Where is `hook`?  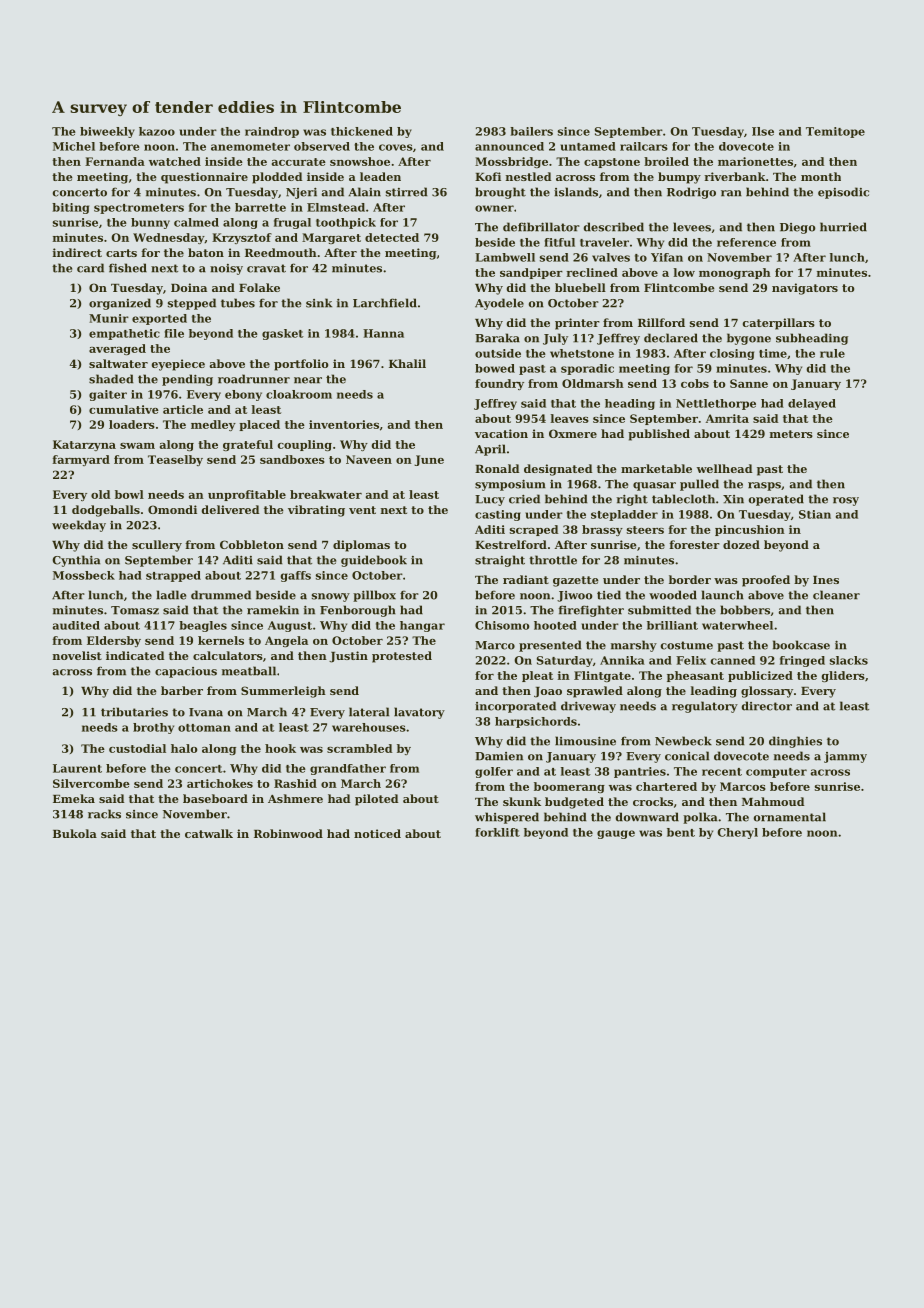 hook is located at coordinates (280, 748).
